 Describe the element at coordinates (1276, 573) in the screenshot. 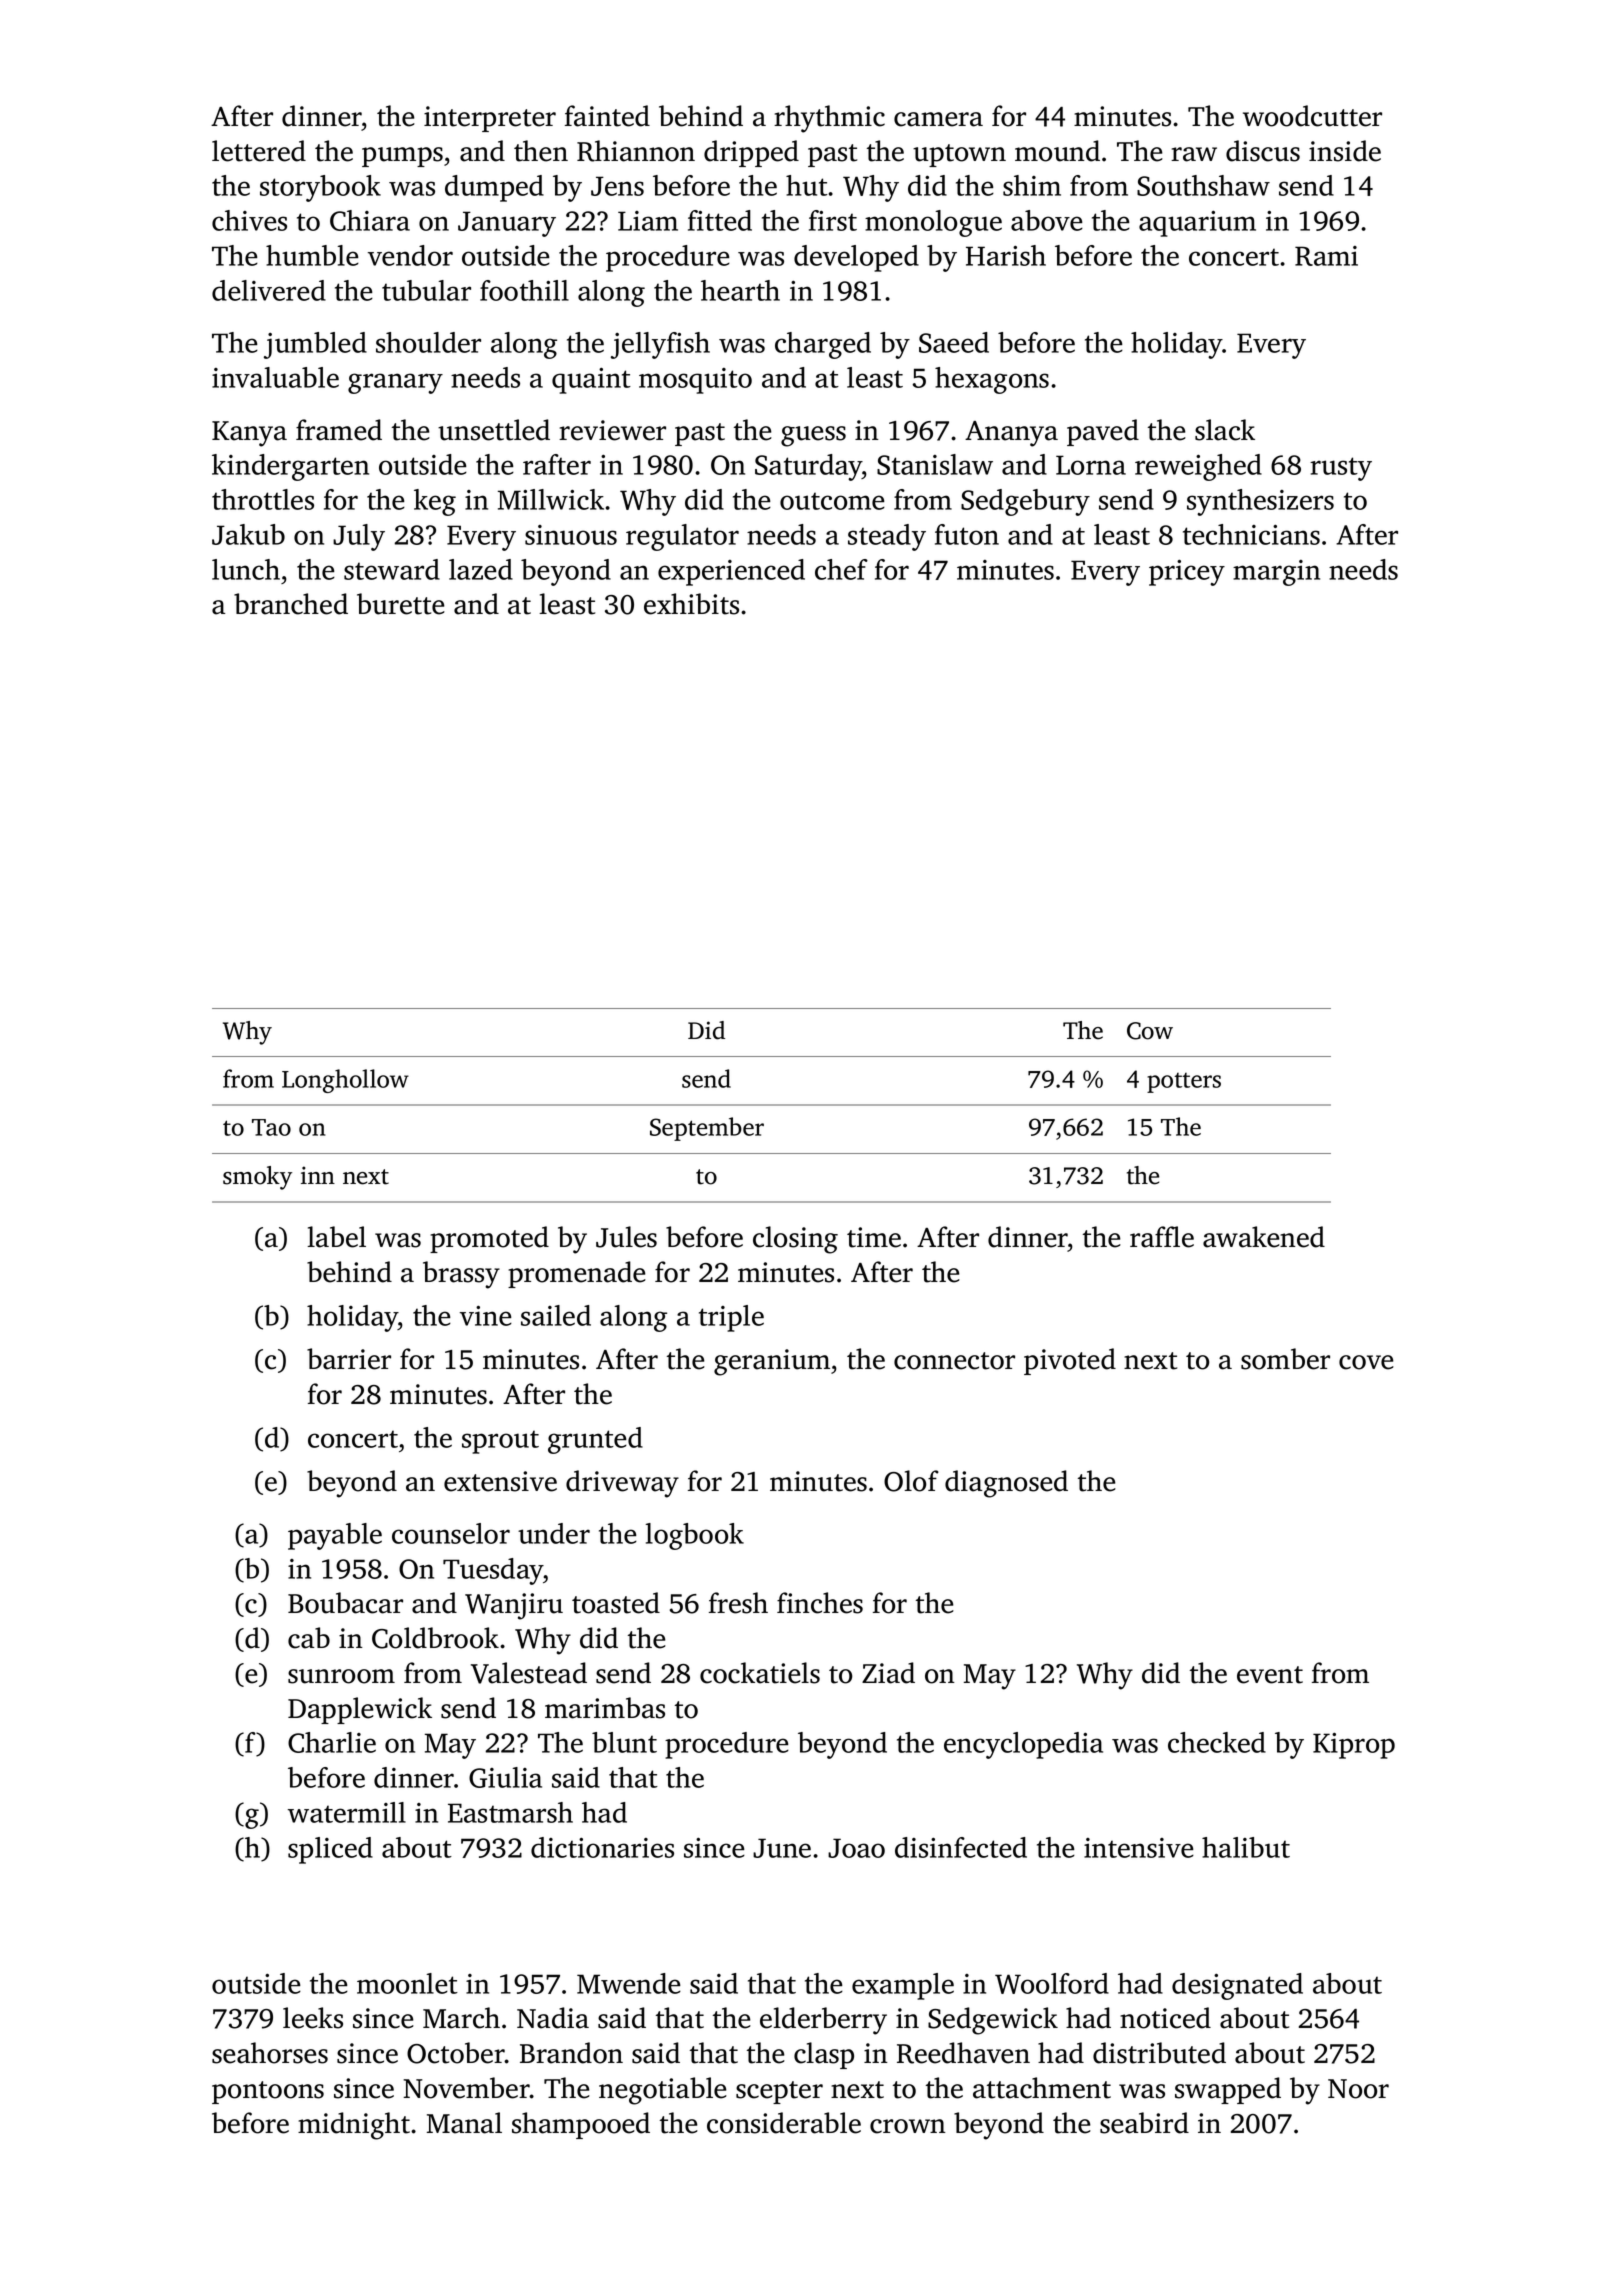

I see `margin` at that location.
